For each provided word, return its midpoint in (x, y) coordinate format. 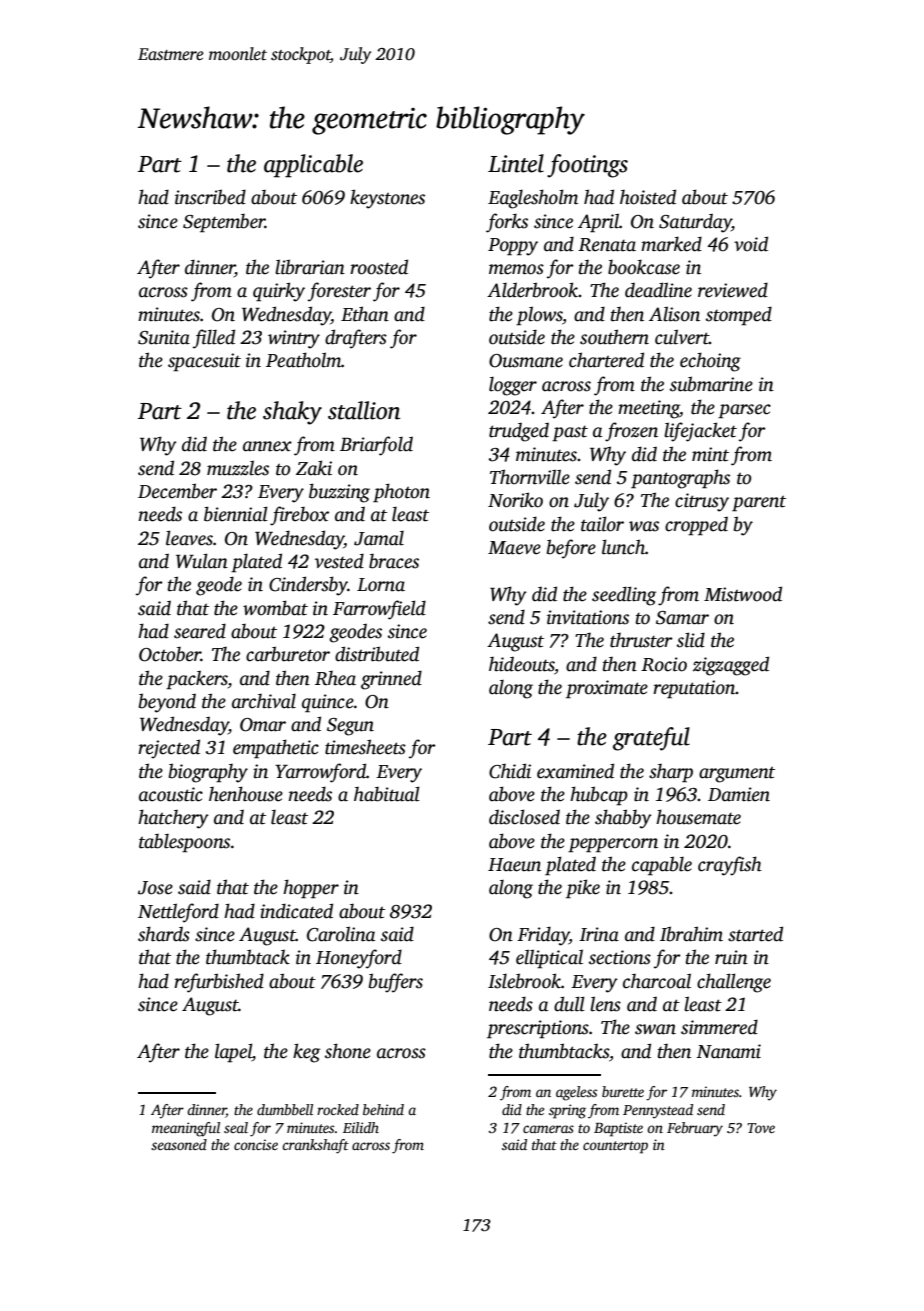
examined (575, 771)
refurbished (219, 983)
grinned (391, 680)
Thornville (530, 477)
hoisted (648, 197)
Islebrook (524, 981)
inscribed (210, 197)
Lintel (516, 163)
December (177, 491)
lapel (233, 1053)
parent (759, 504)
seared (200, 631)
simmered (719, 1027)
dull (569, 1004)
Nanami (728, 1051)
